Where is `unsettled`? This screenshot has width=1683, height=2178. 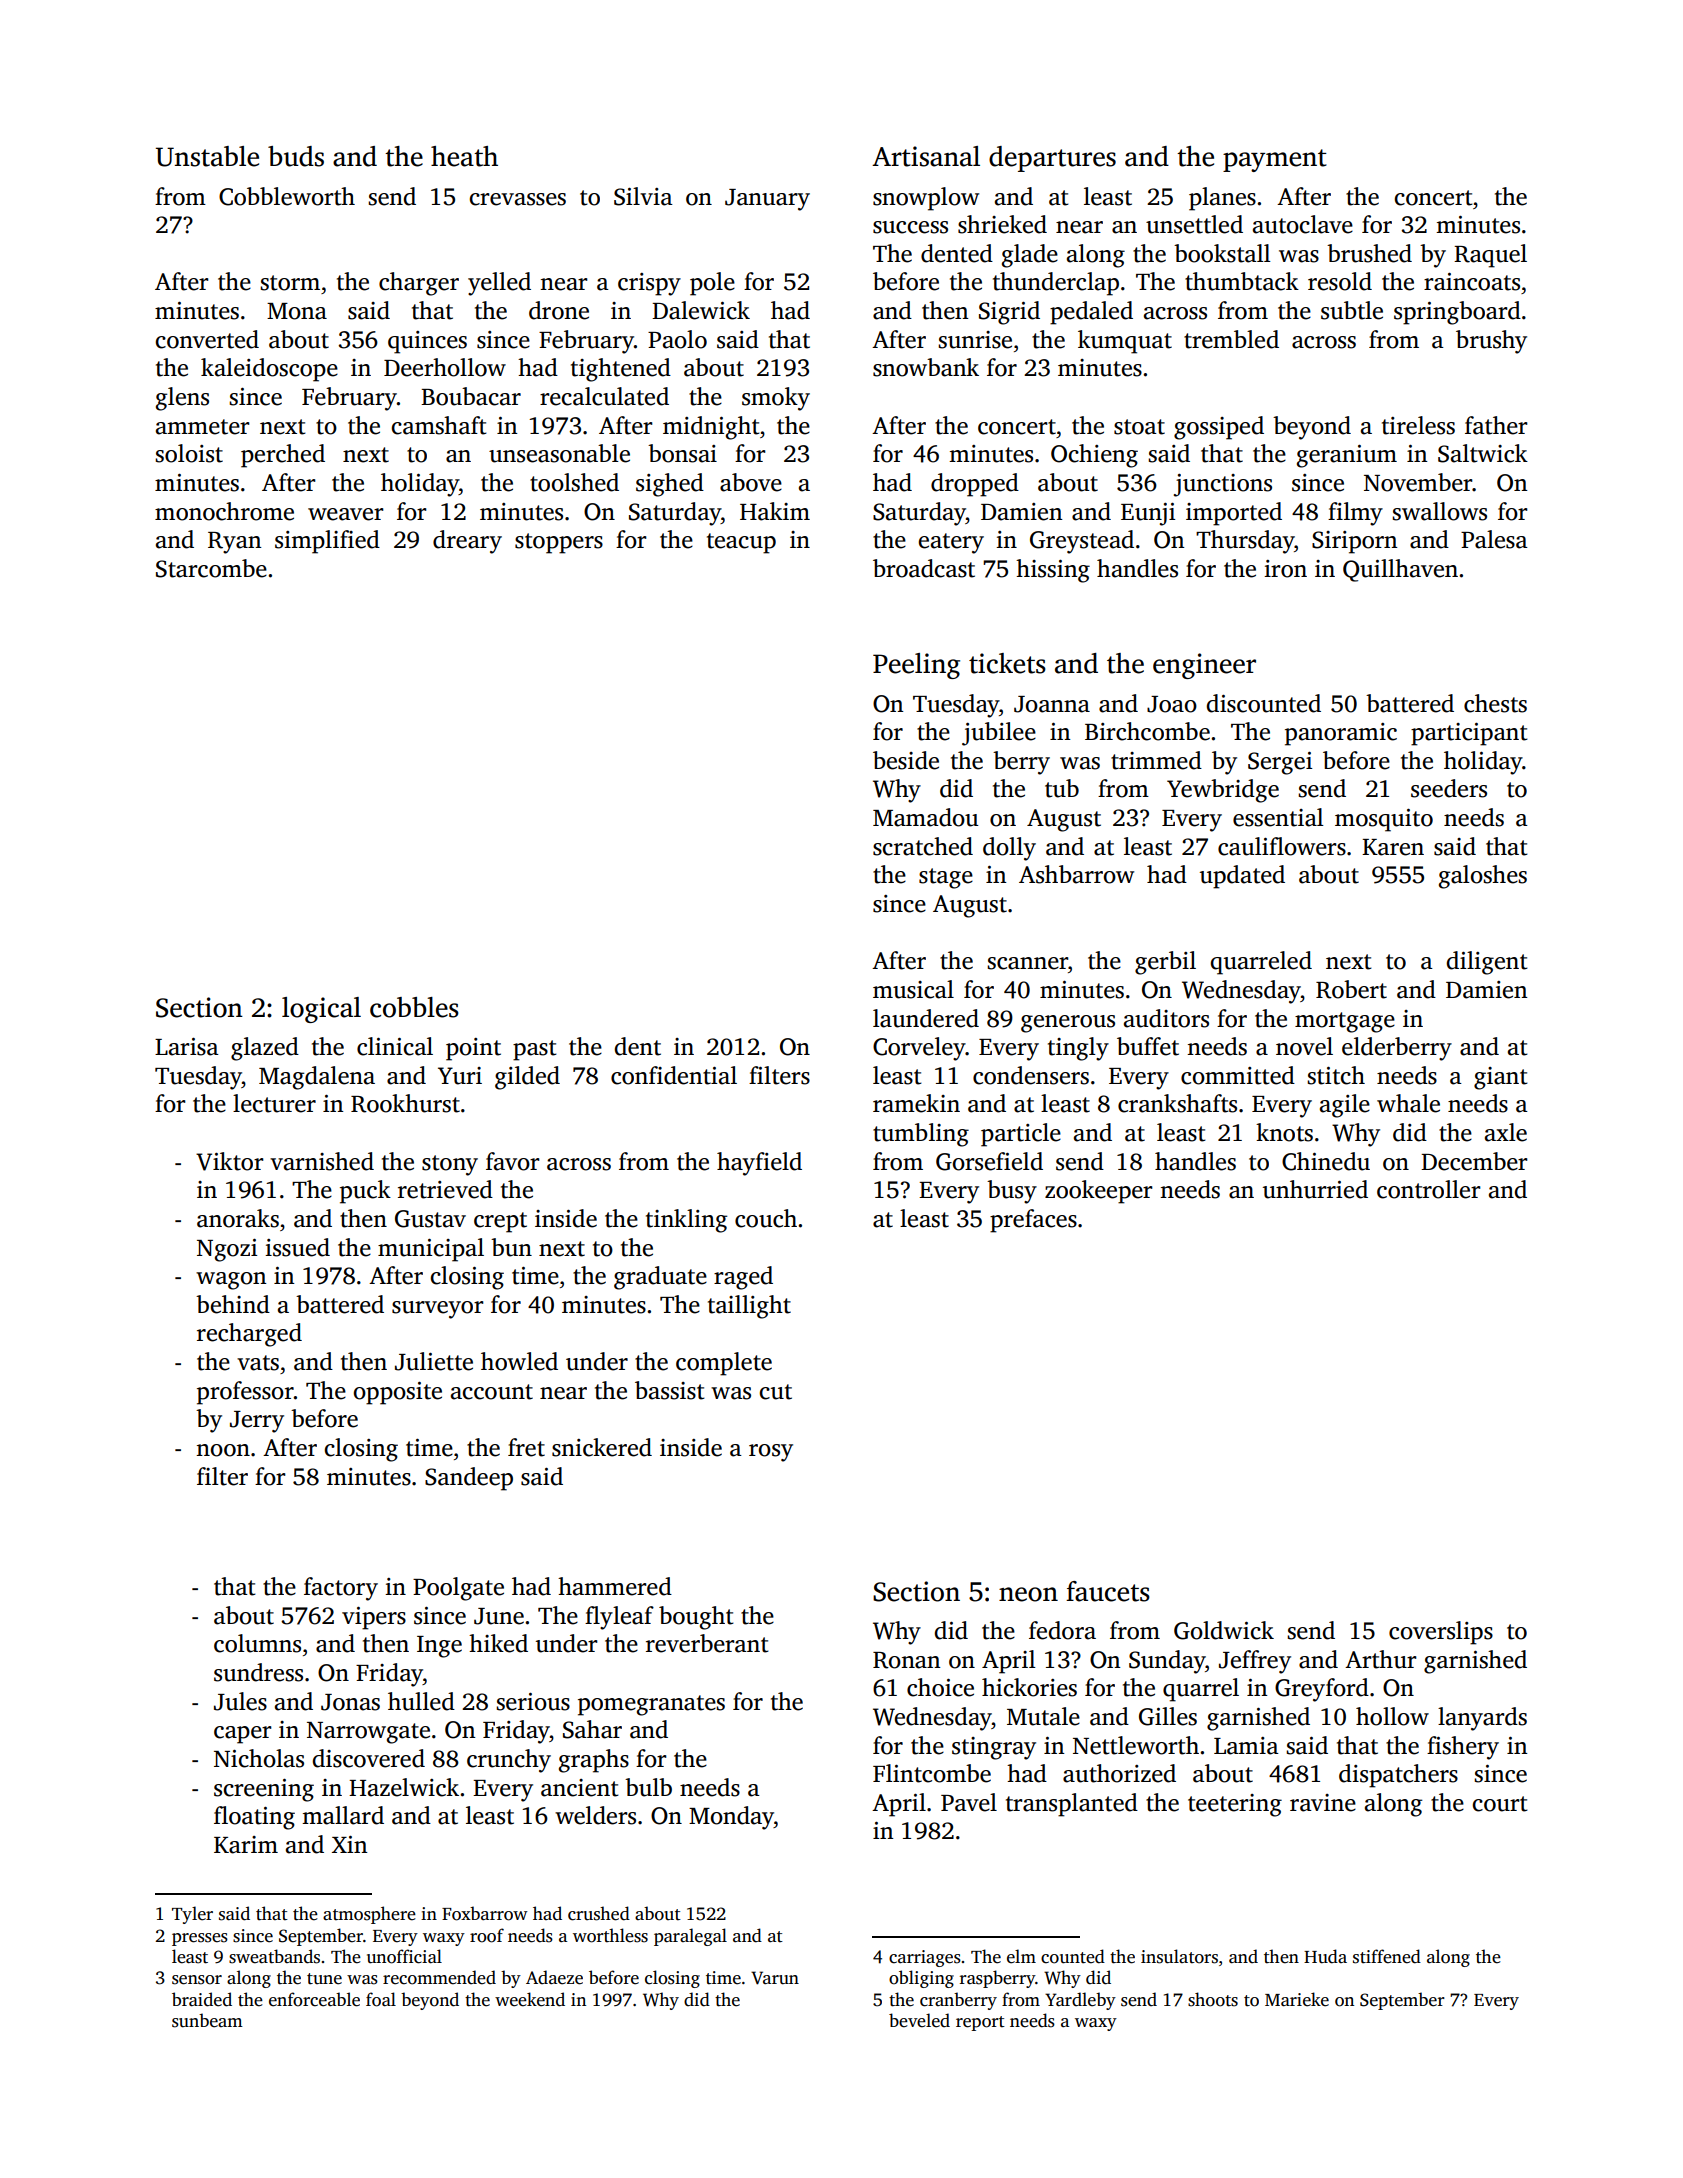
unsettled is located at coordinates (1194, 224).
